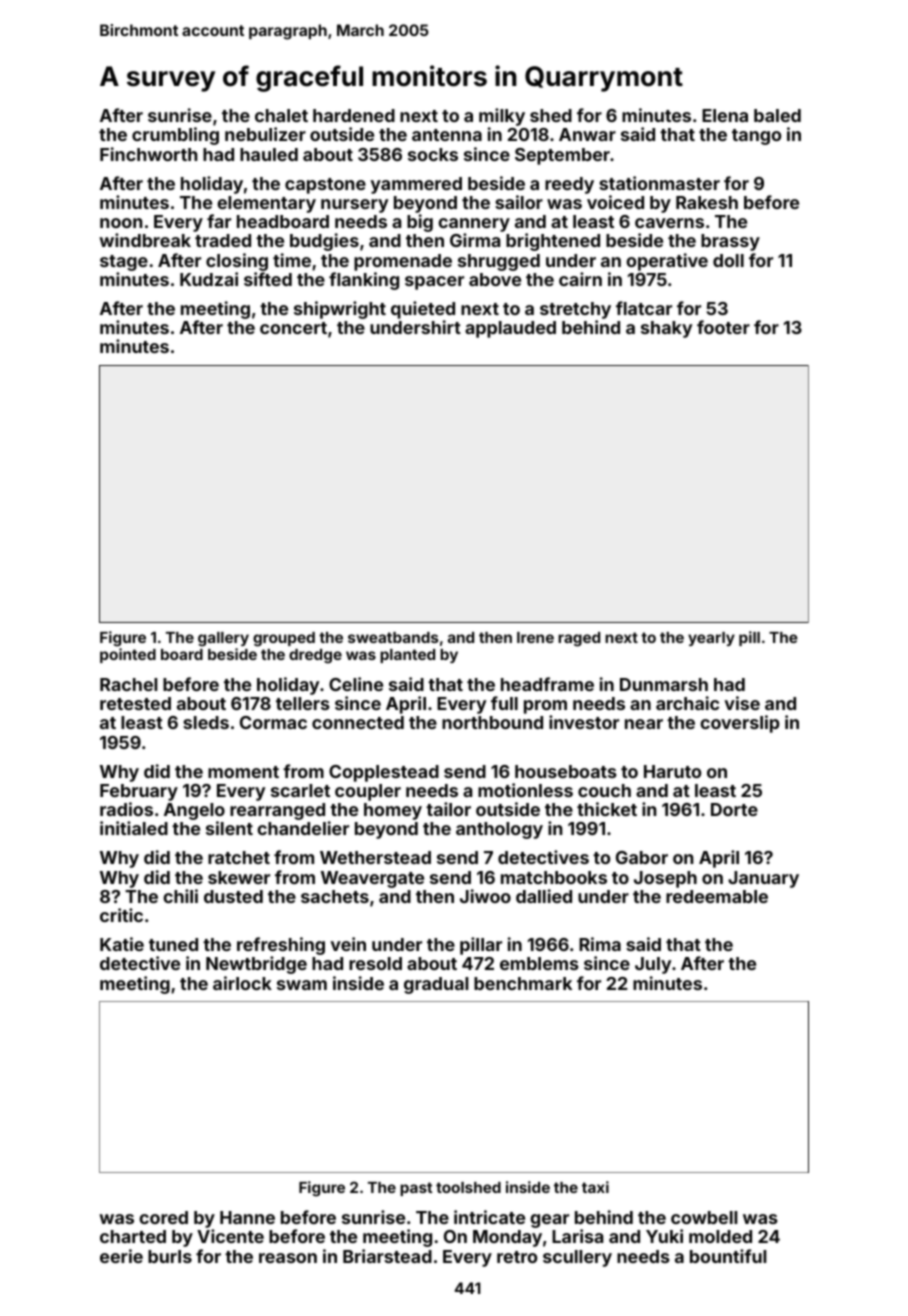 The height and width of the document is (1316, 908). Describe the element at coordinates (723, 327) in the document. I see `footer` at that location.
